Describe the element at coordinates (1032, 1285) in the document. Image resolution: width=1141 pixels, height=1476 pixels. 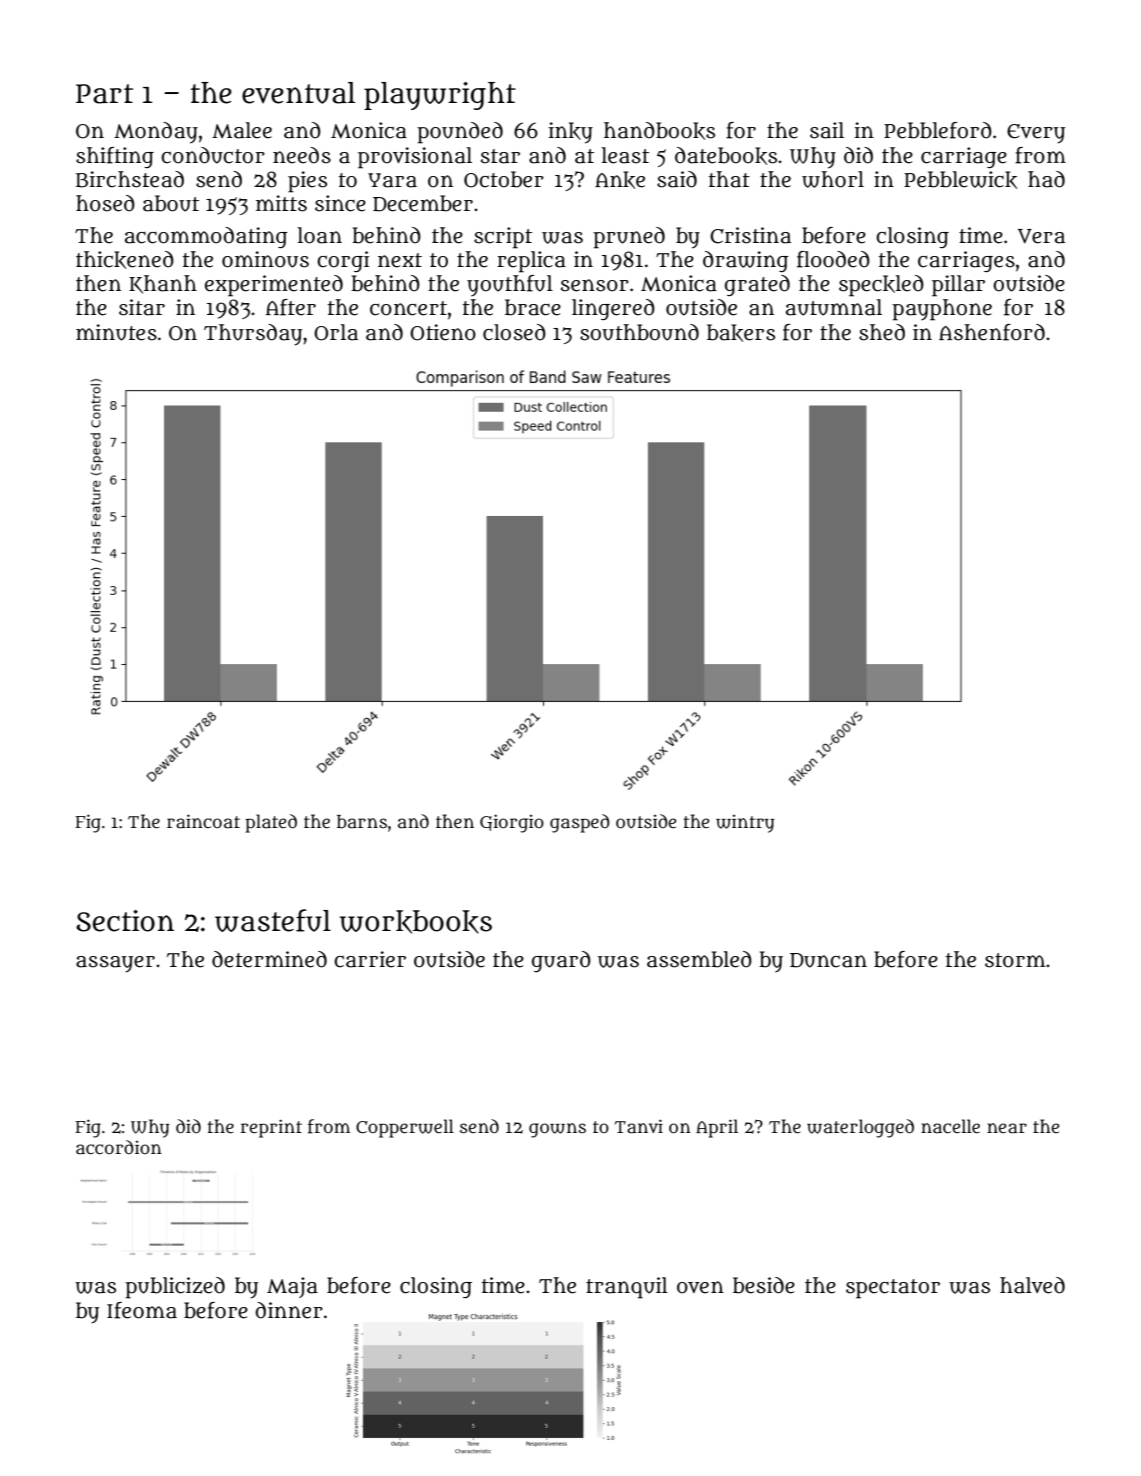
I see `halved` at that location.
